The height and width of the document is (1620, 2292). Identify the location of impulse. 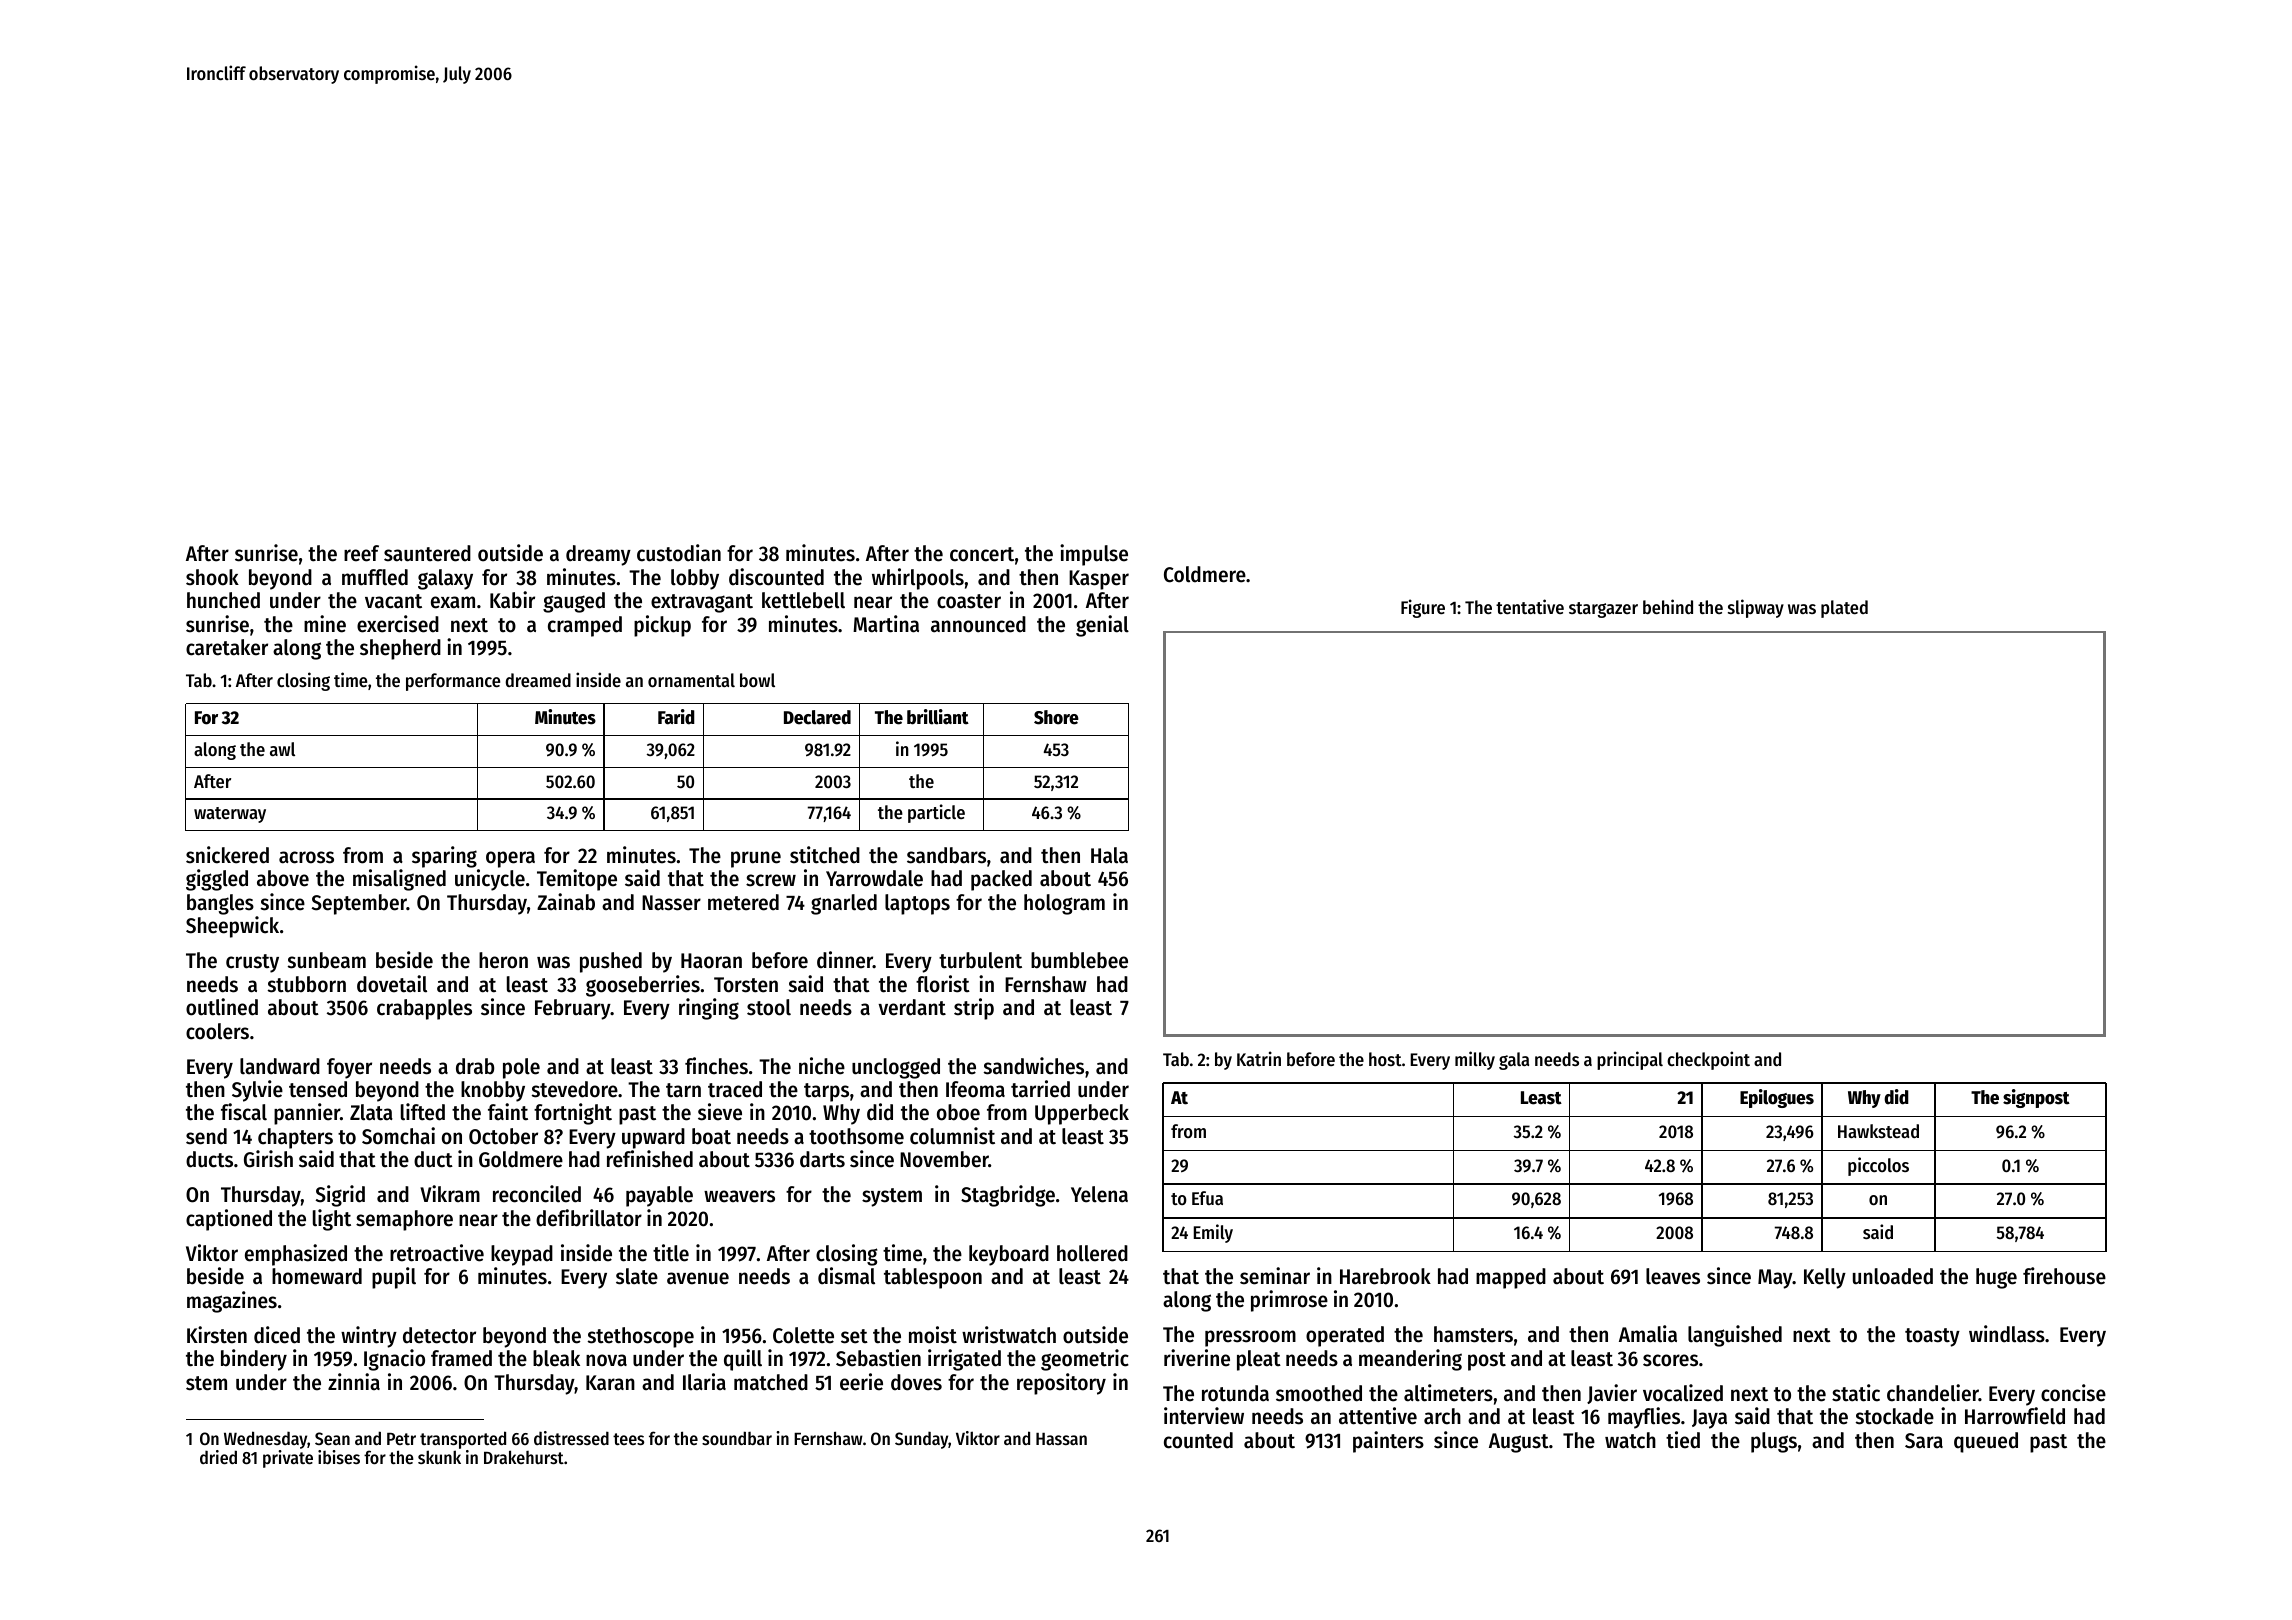
(1094, 555).
